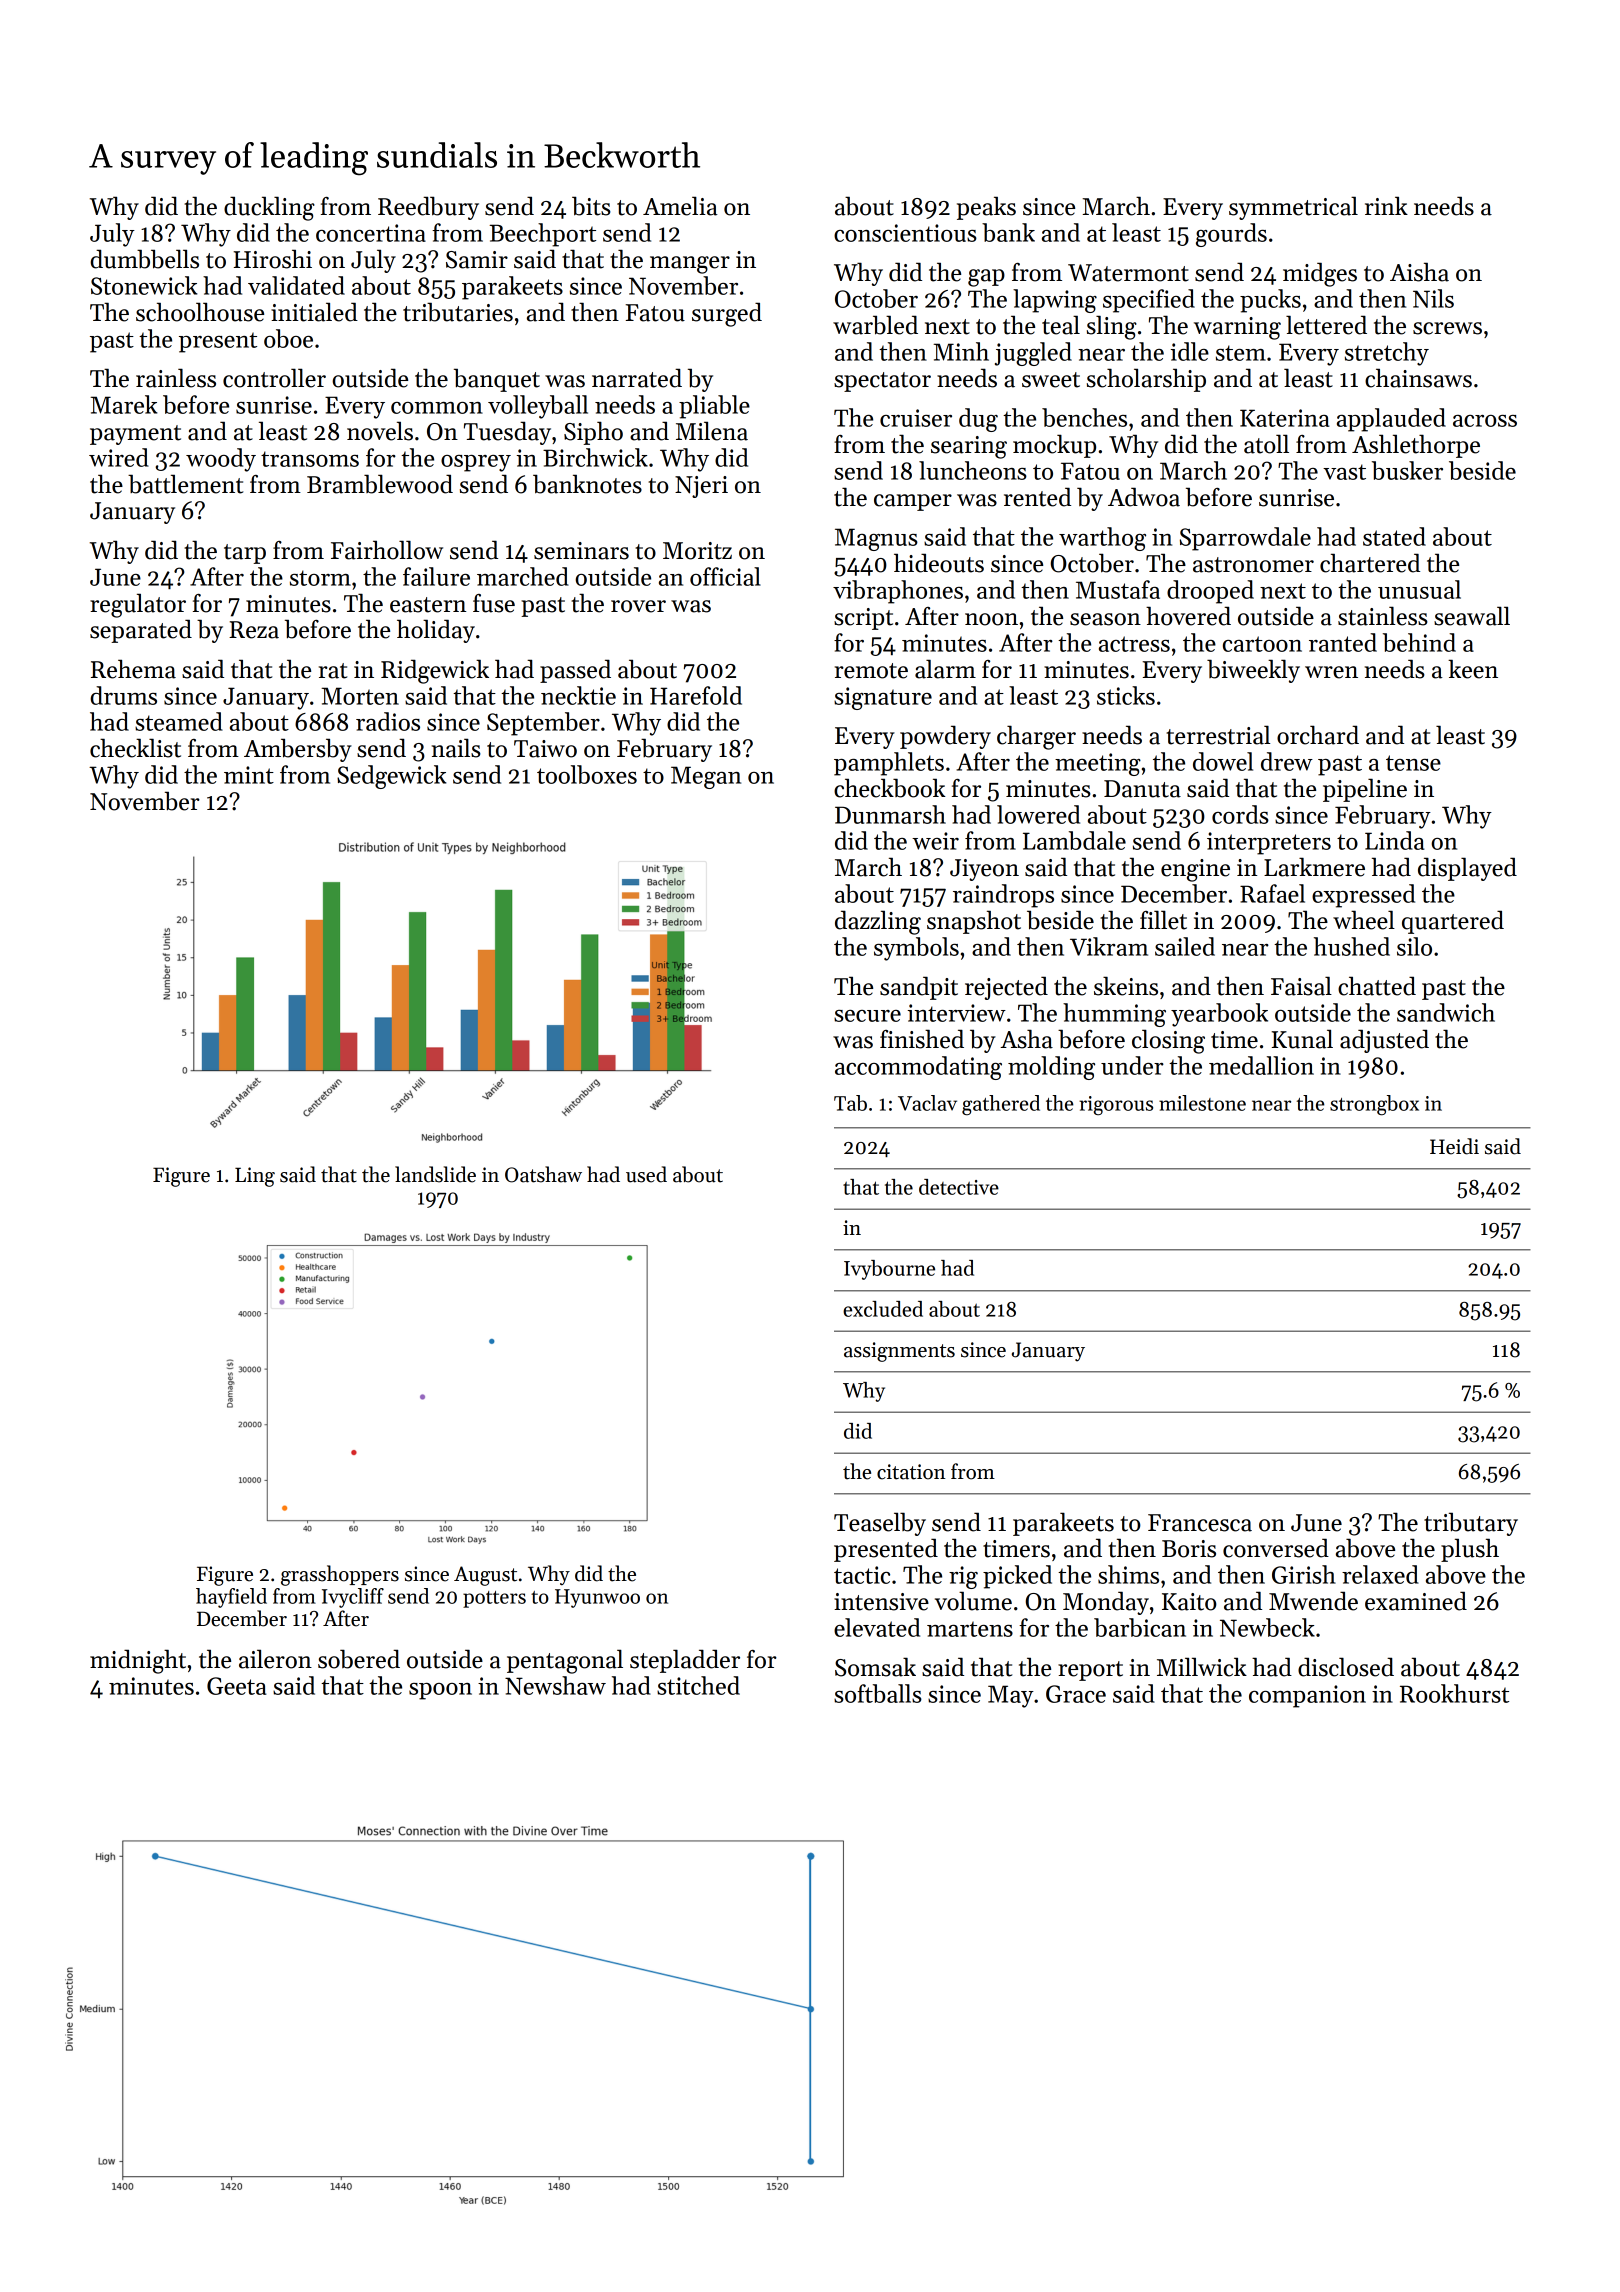  Describe the element at coordinates (144, 259) in the document. I see `dumbbells` at that location.
